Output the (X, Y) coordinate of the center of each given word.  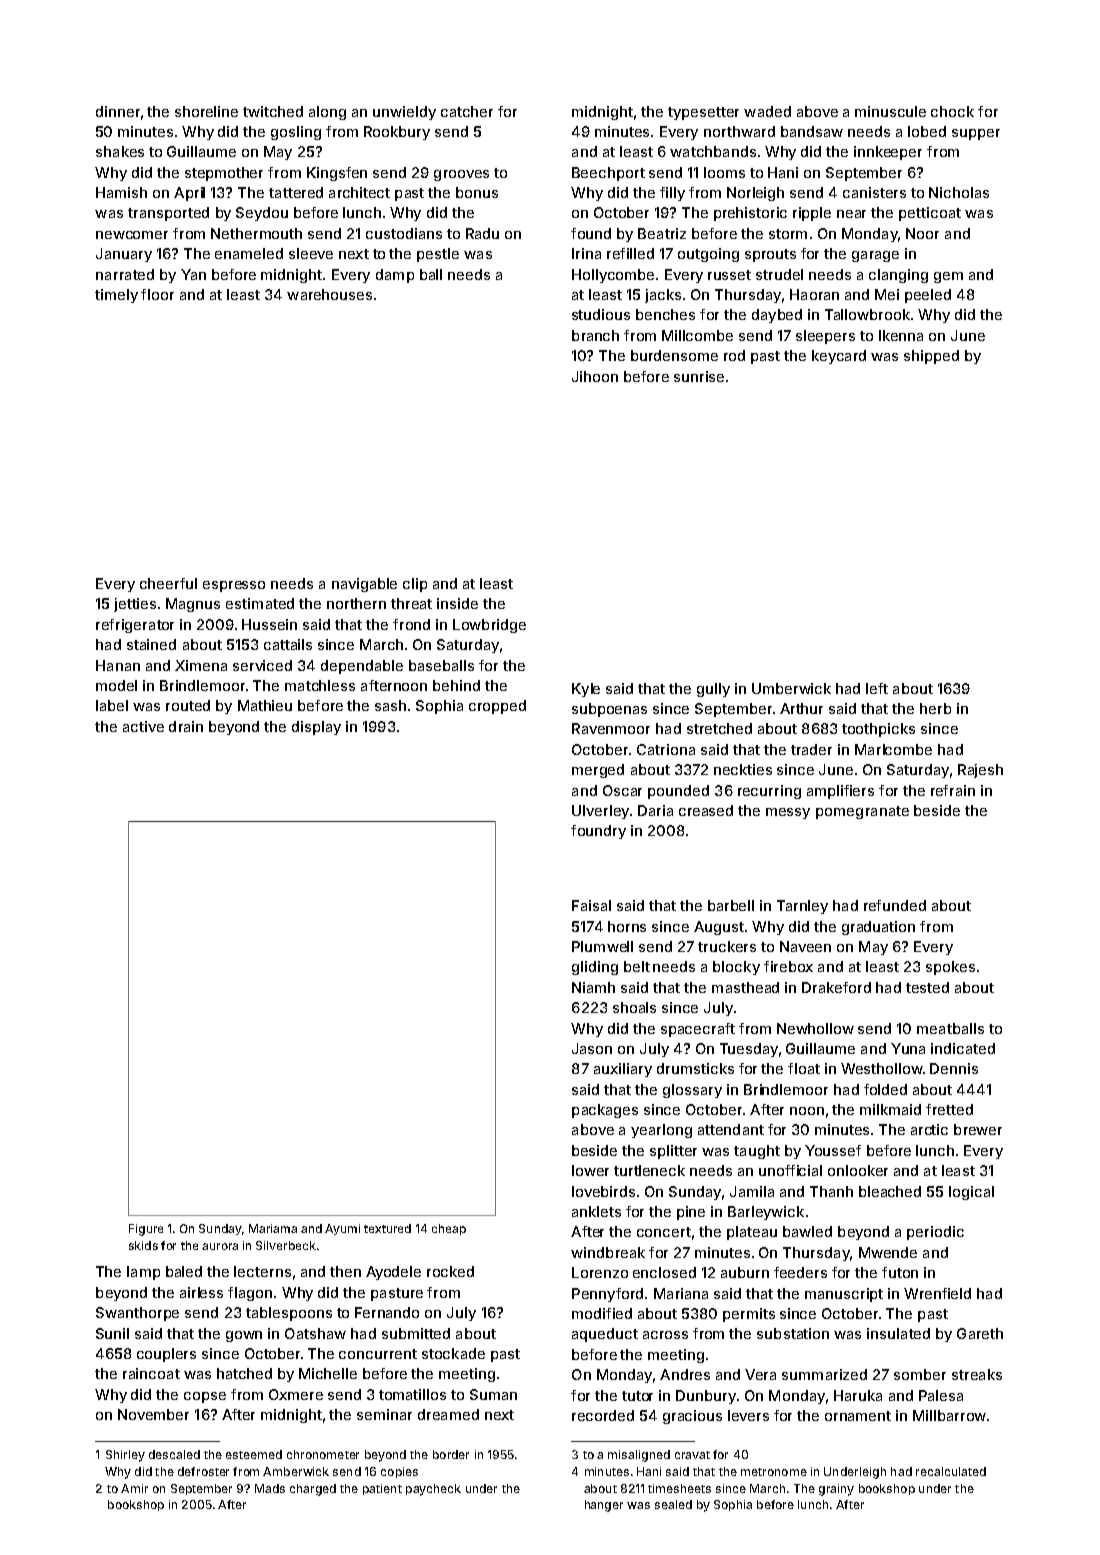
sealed (673, 1504)
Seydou (262, 214)
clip (415, 585)
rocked (450, 1271)
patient (382, 1489)
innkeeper (888, 153)
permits (749, 1315)
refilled (630, 253)
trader (811, 749)
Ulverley (600, 812)
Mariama (273, 1228)
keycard (839, 357)
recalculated (951, 1471)
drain (186, 726)
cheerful (168, 583)
